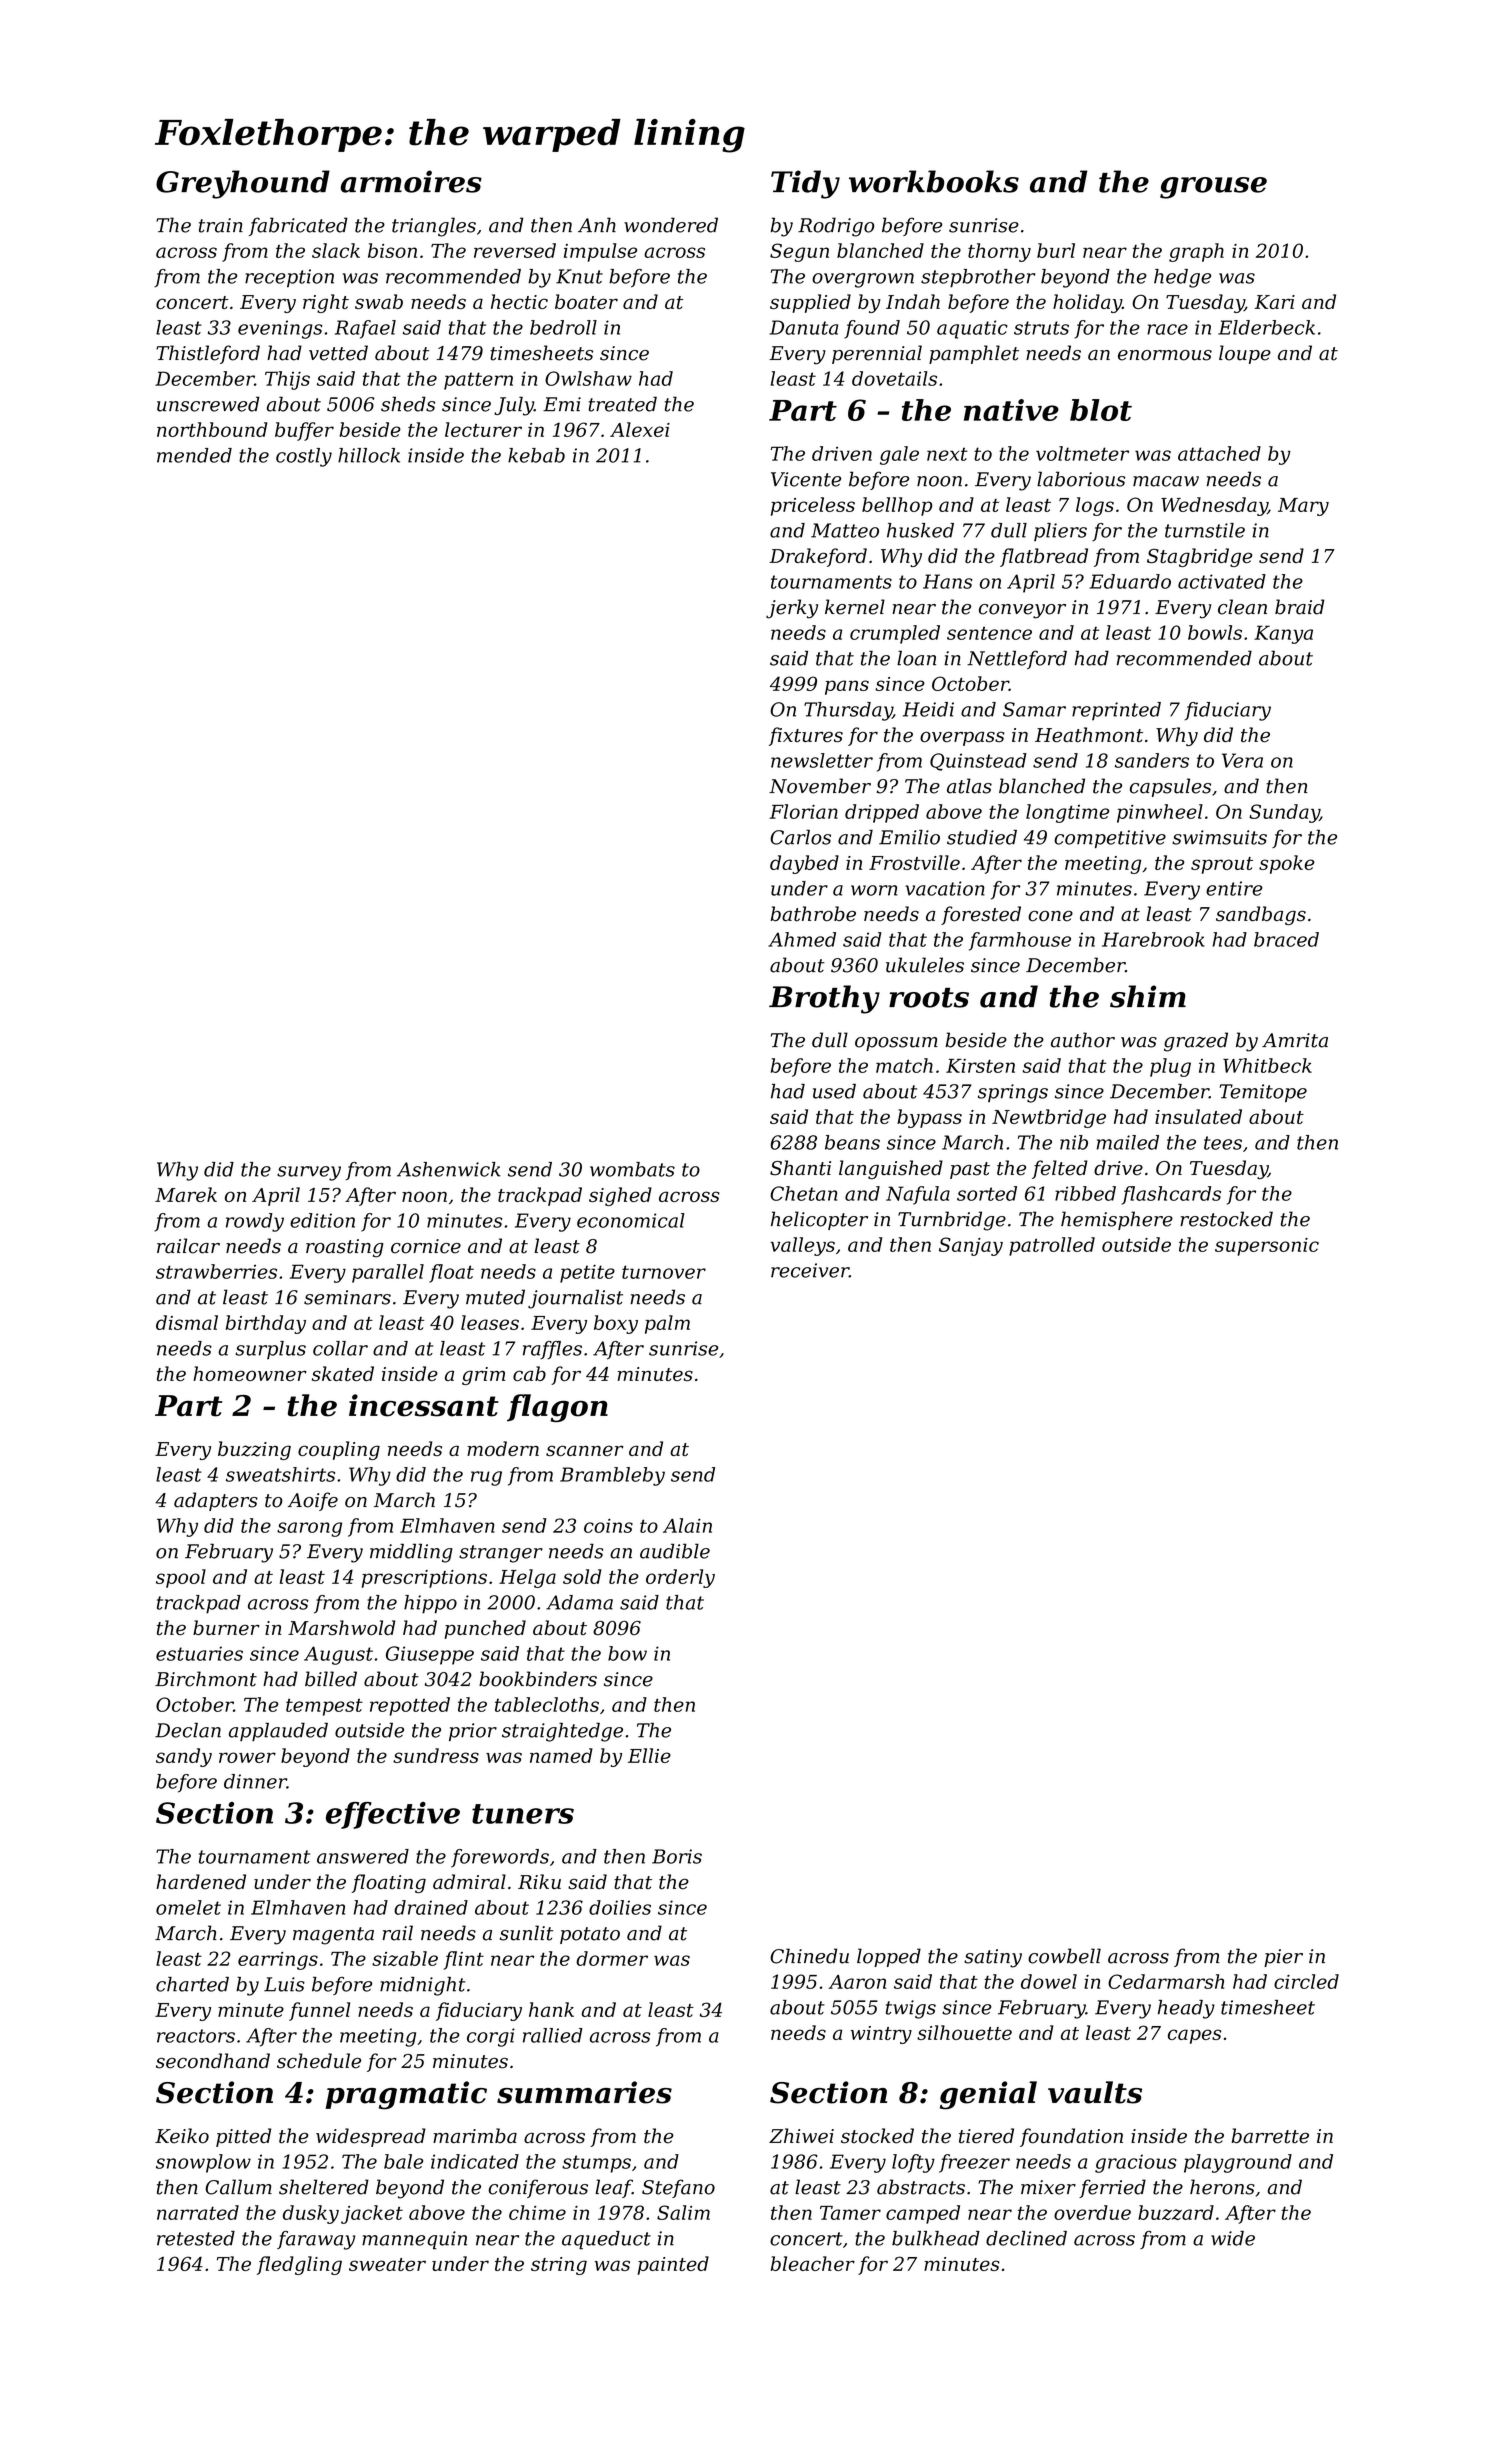 This page has height=2464, width=1496. I want to click on enormous, so click(1165, 355).
